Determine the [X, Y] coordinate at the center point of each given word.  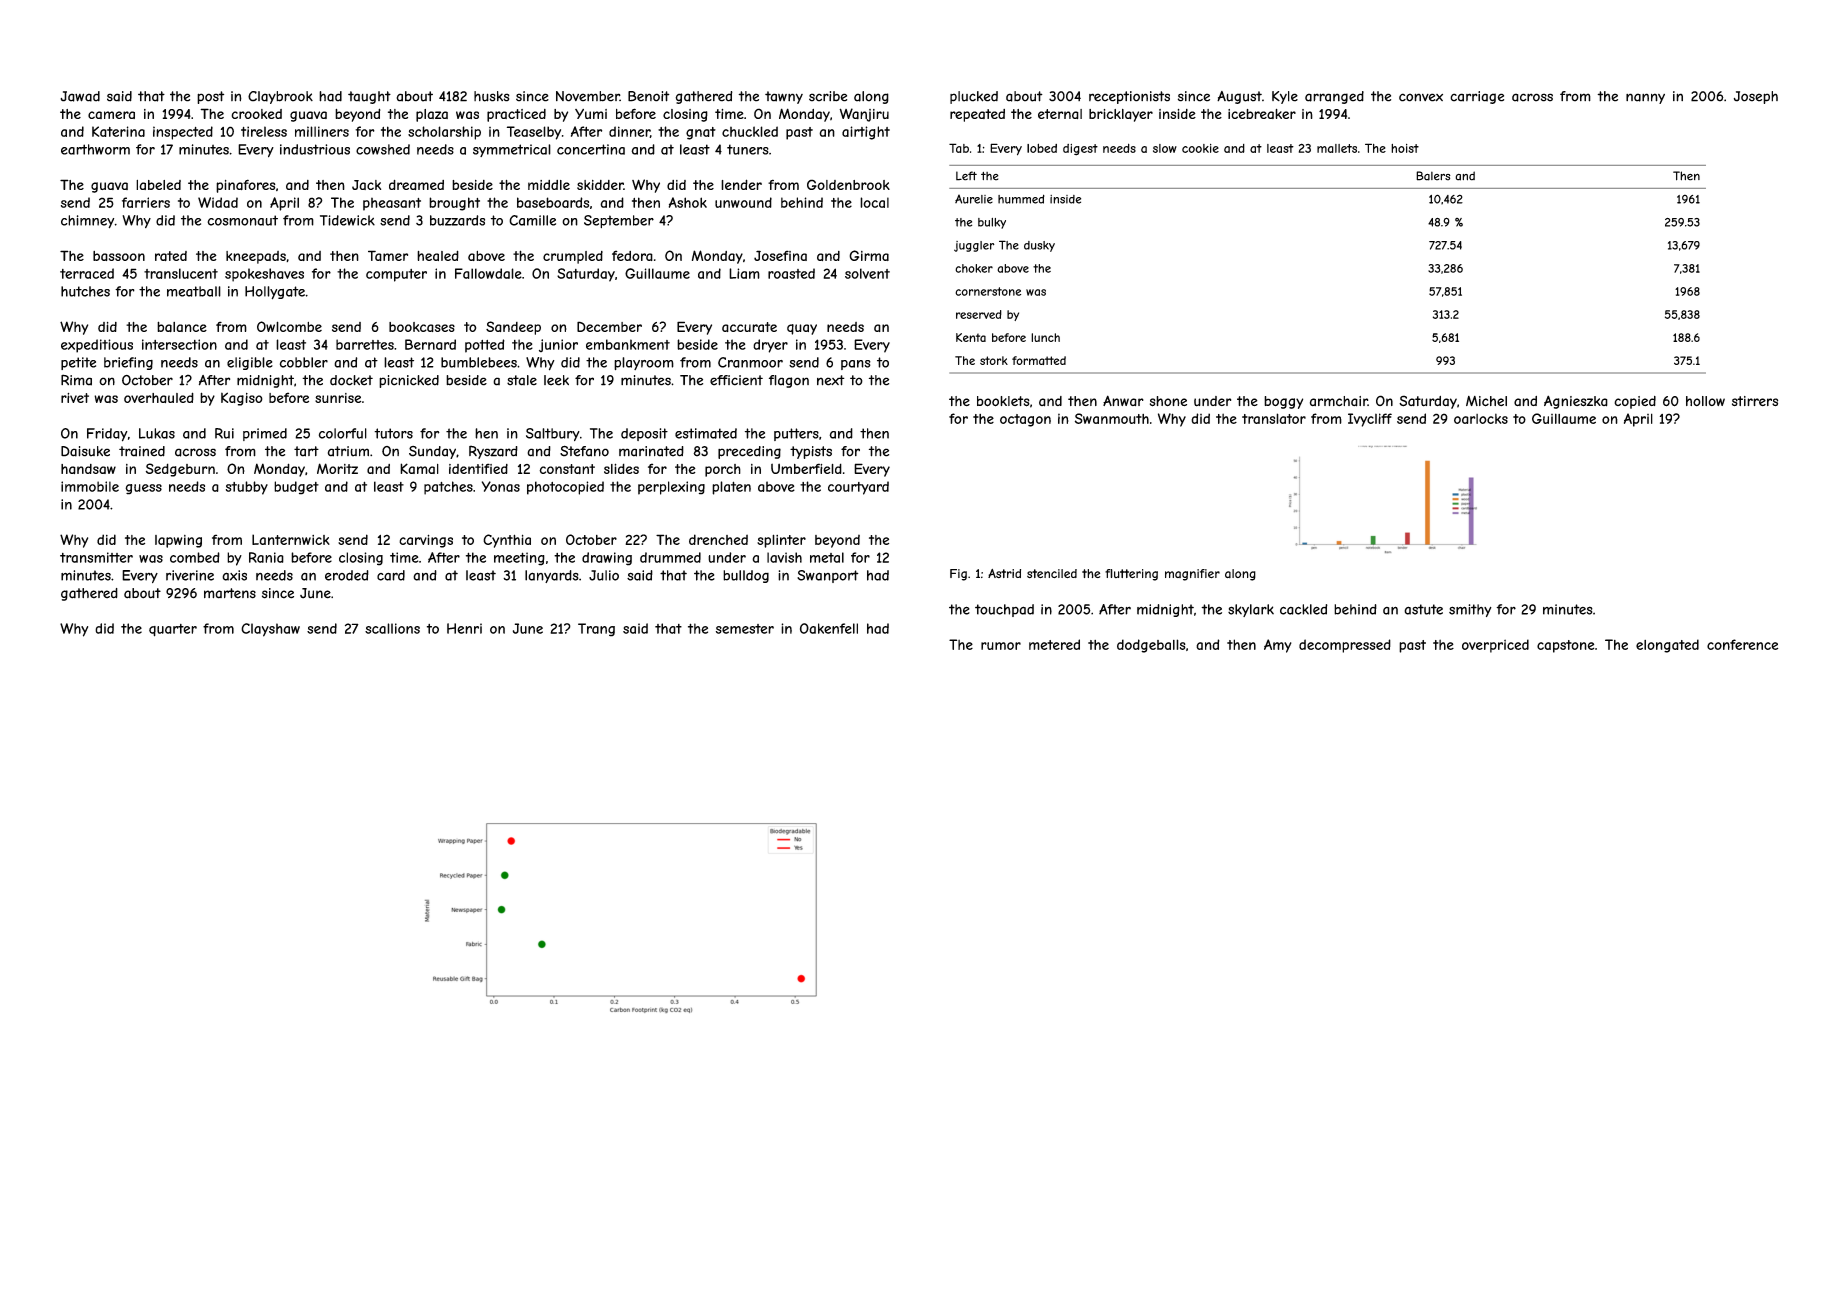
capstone [1565, 646]
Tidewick [347, 220]
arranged [1334, 97]
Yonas [501, 486]
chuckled [750, 131]
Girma [869, 255]
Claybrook [280, 97]
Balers [1433, 176]
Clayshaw [270, 630]
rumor [1001, 646]
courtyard [858, 488]
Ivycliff [1370, 420]
